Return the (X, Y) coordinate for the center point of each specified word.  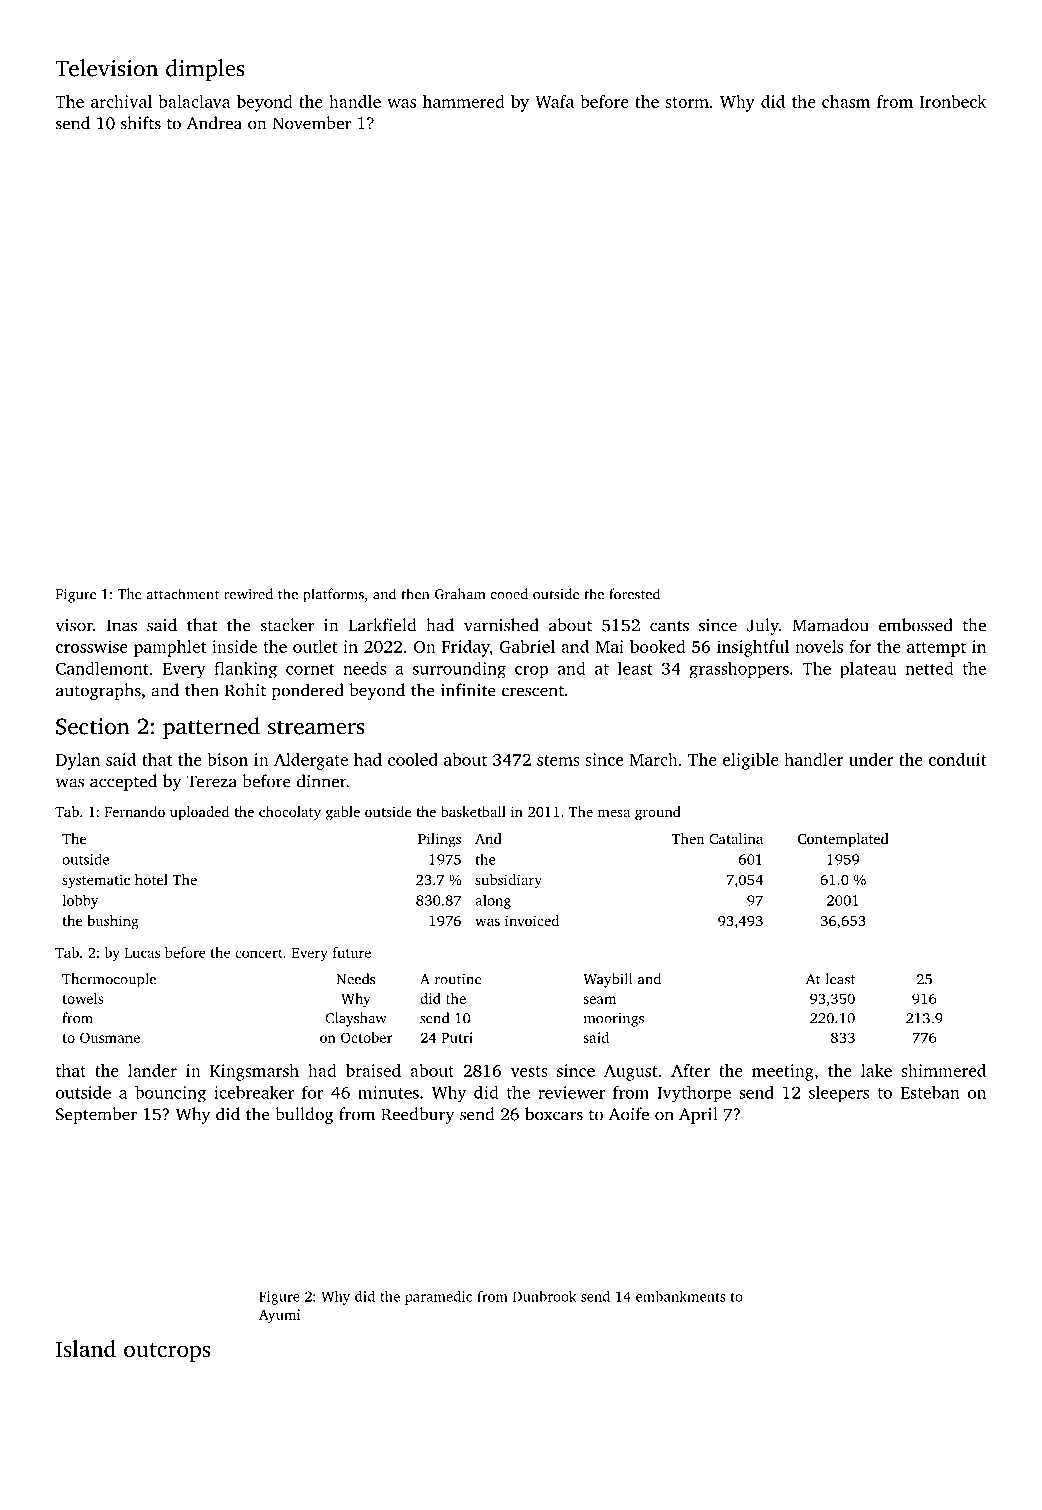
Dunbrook (544, 1296)
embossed (916, 625)
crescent (533, 691)
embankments (681, 1296)
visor (74, 625)
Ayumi (279, 1316)
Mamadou (830, 625)
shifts (141, 123)
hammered (464, 101)
